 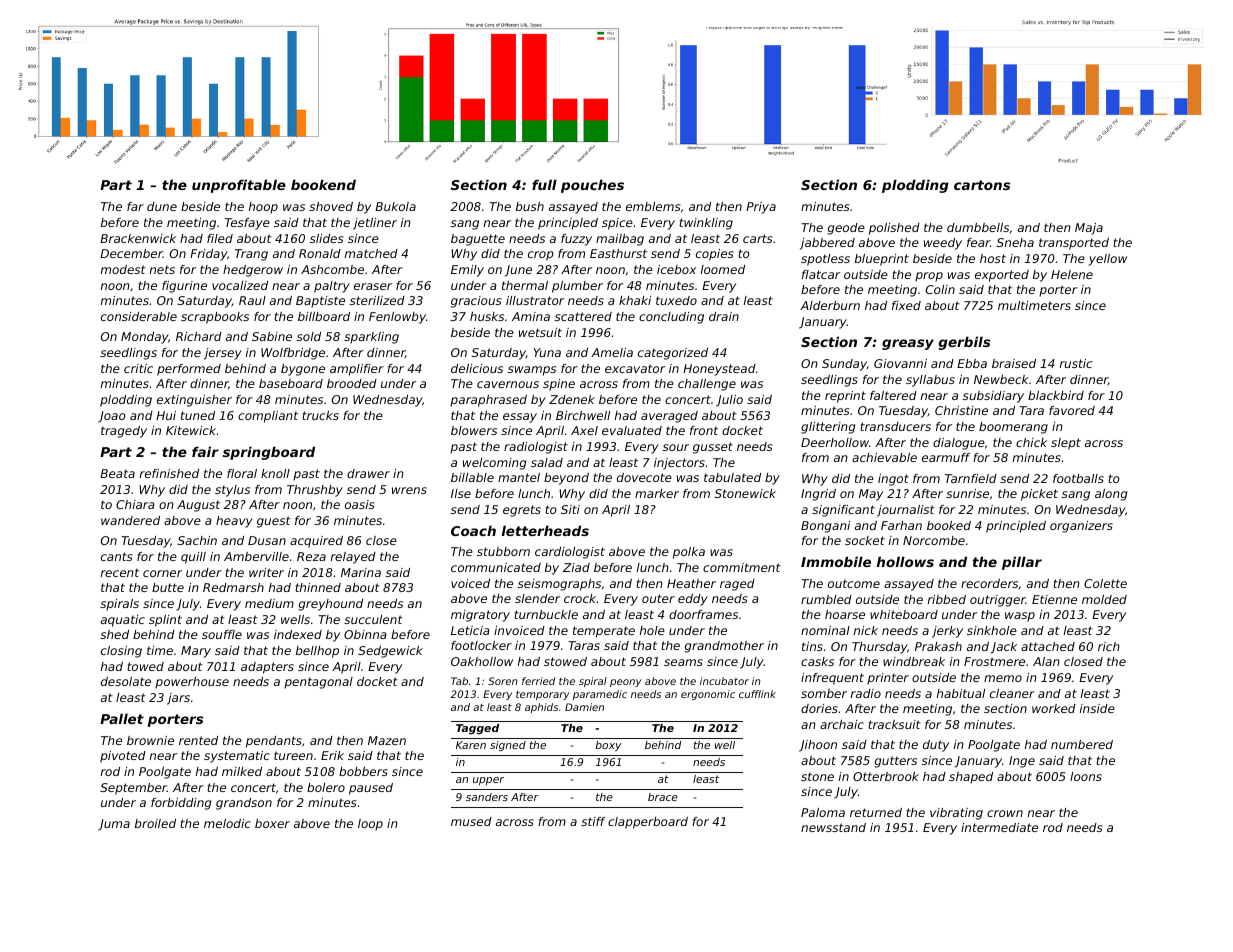 I want to click on Christine, so click(x=961, y=410).
